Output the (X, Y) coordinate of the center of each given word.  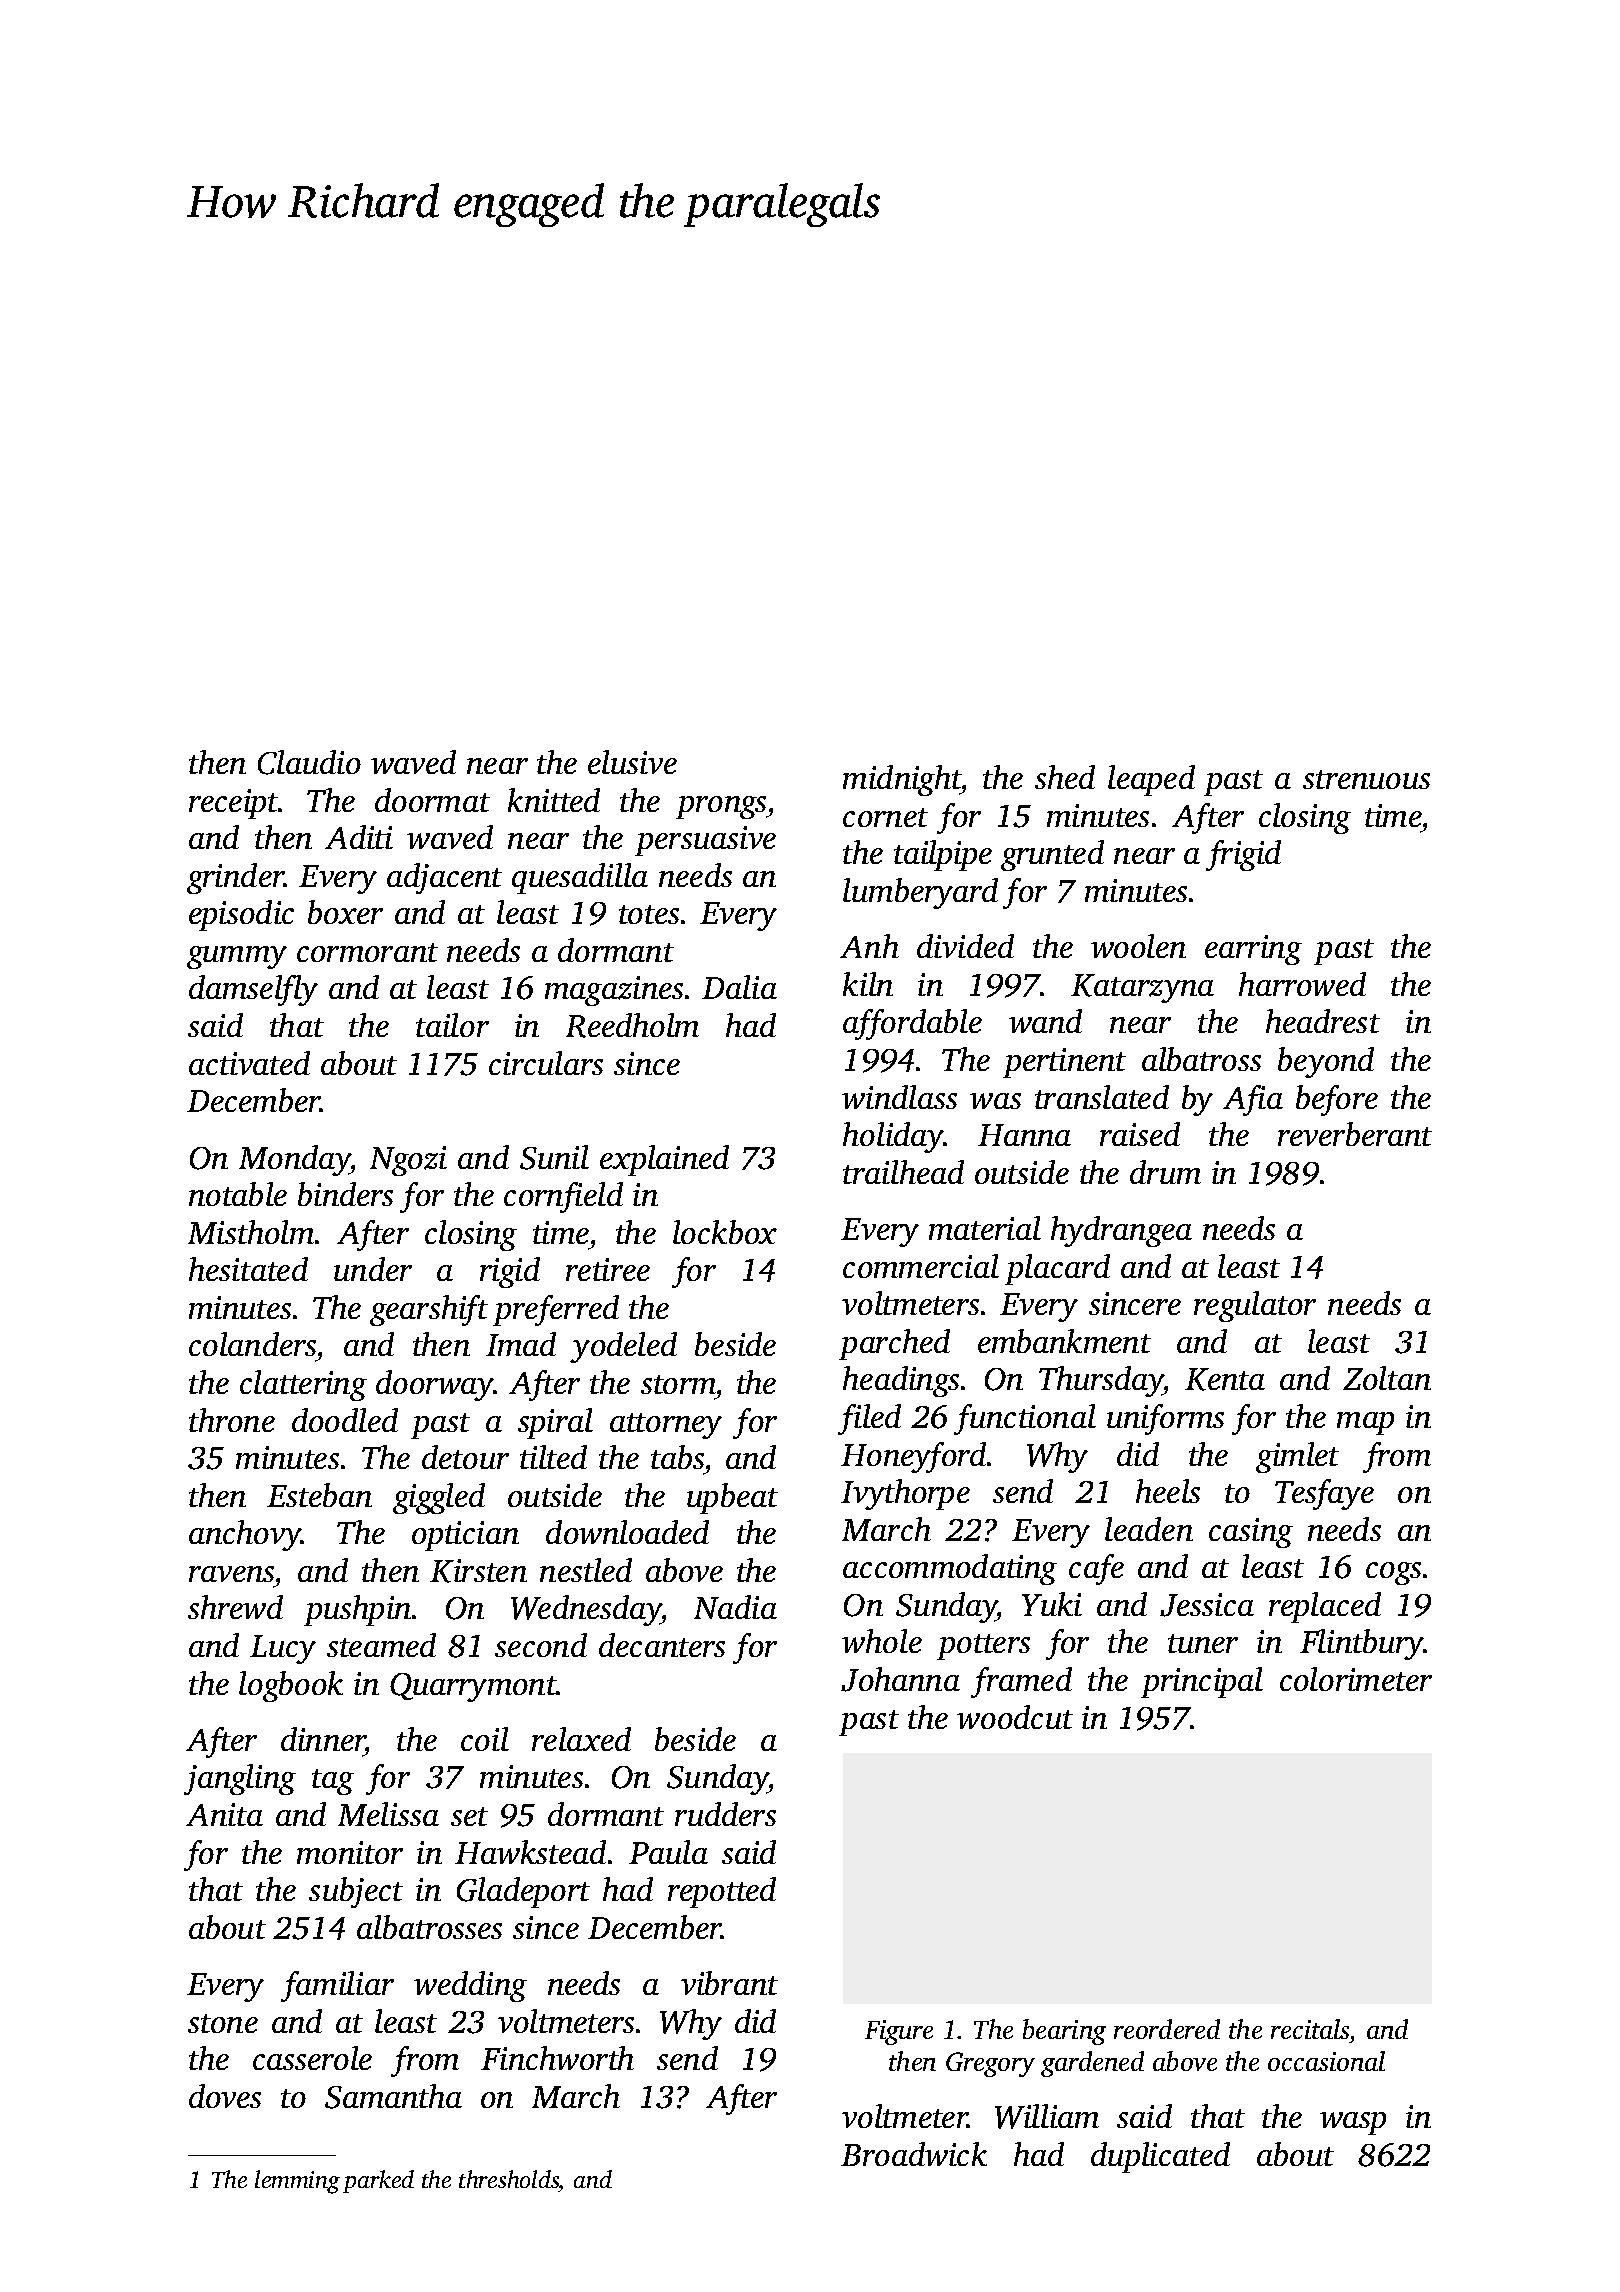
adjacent (444, 878)
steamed (381, 1645)
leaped (1151, 780)
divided (965, 946)
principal (1202, 1682)
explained (664, 1160)
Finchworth (557, 2058)
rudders (725, 1814)
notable (238, 1194)
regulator (1255, 1306)
